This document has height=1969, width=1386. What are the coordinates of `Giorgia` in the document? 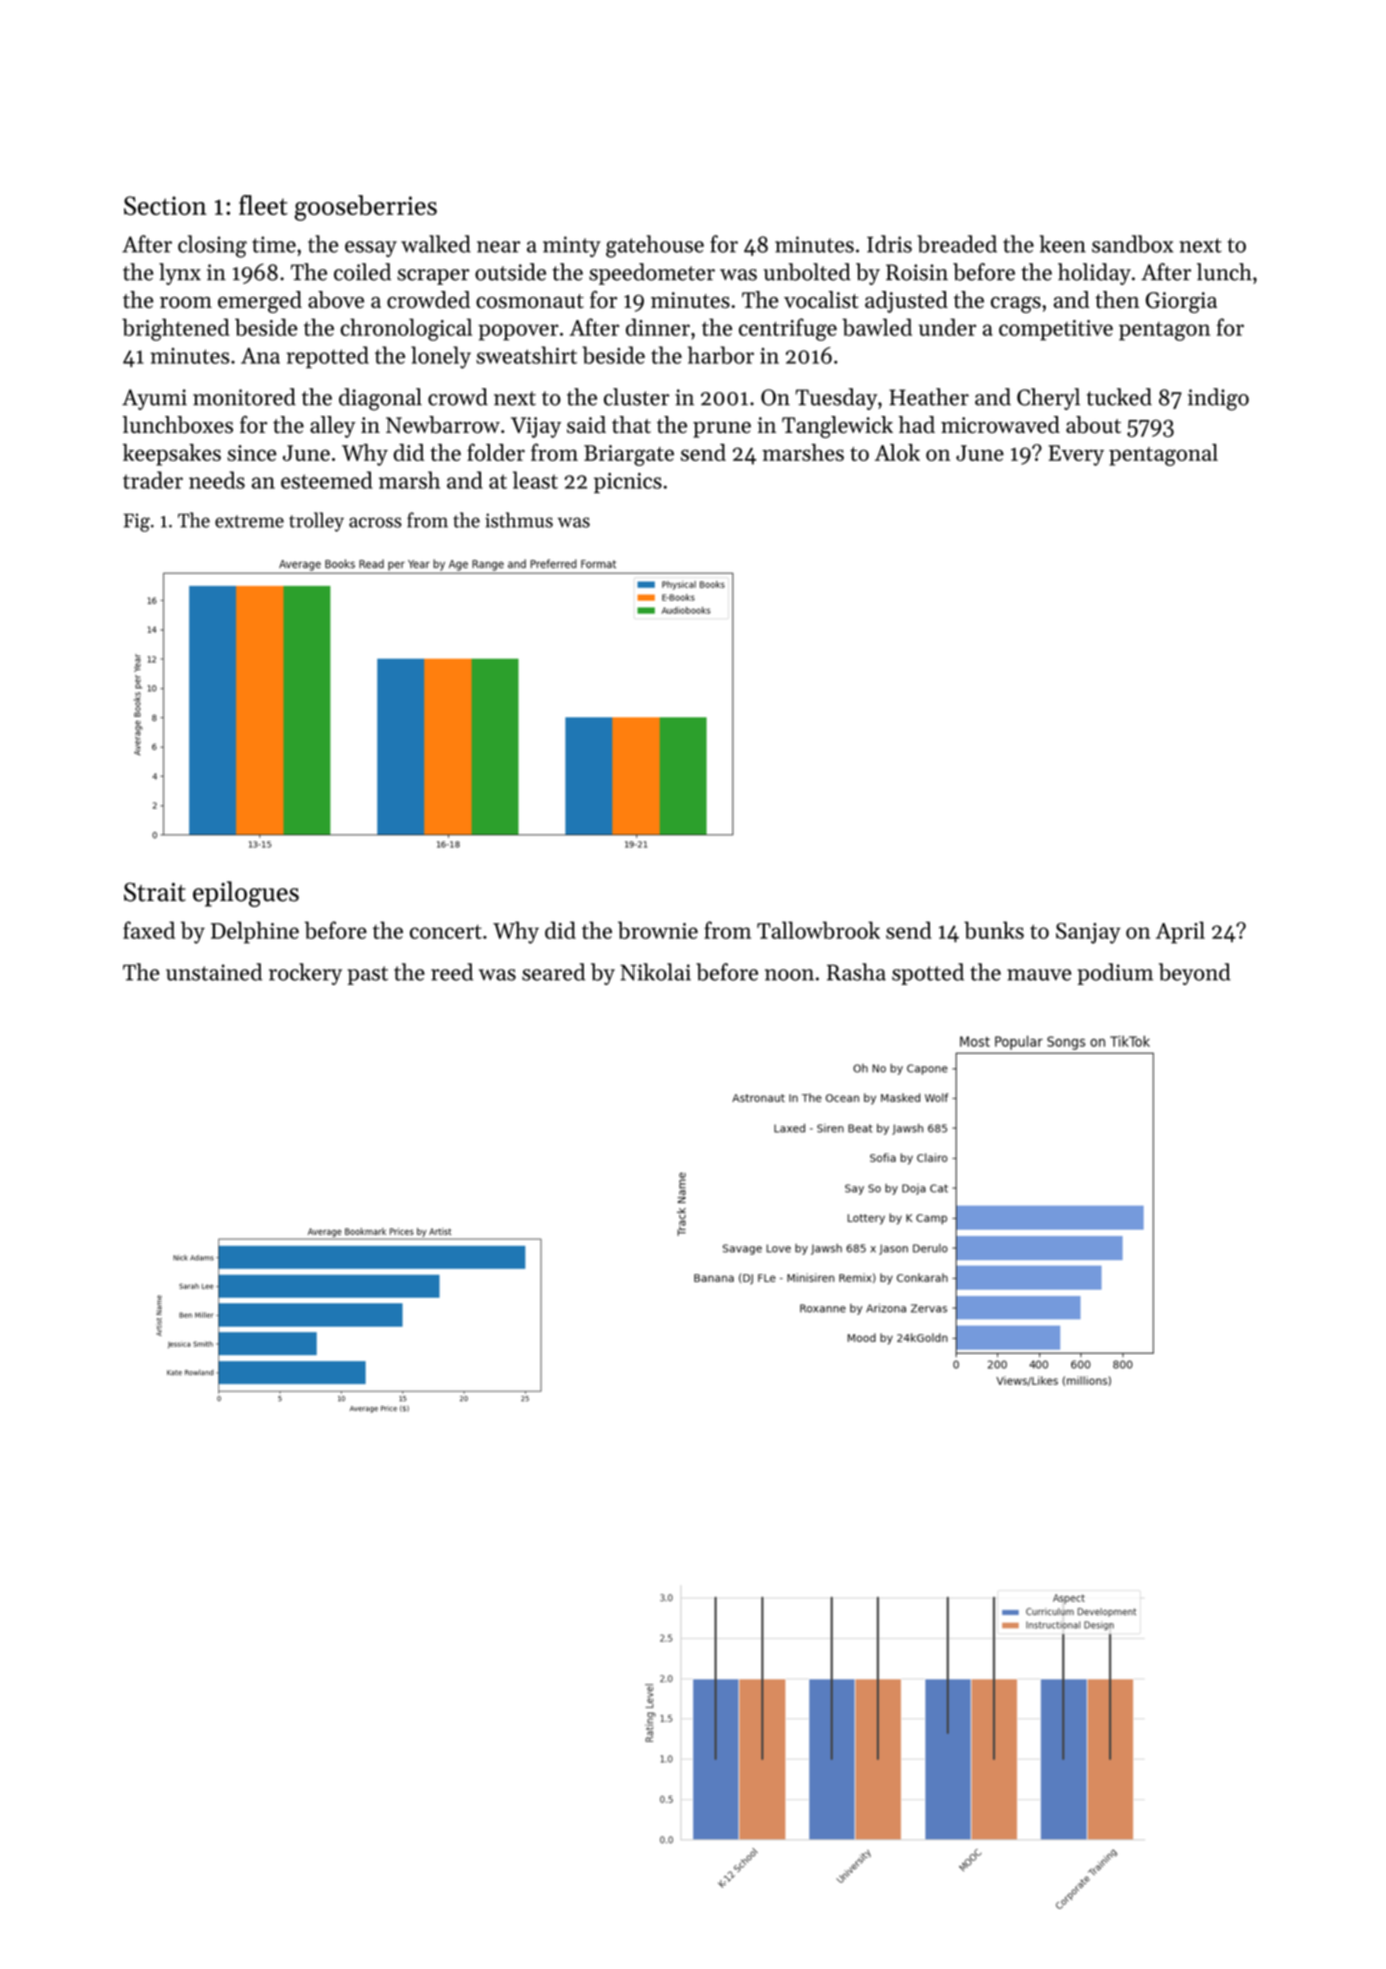 It's located at (1181, 302).
